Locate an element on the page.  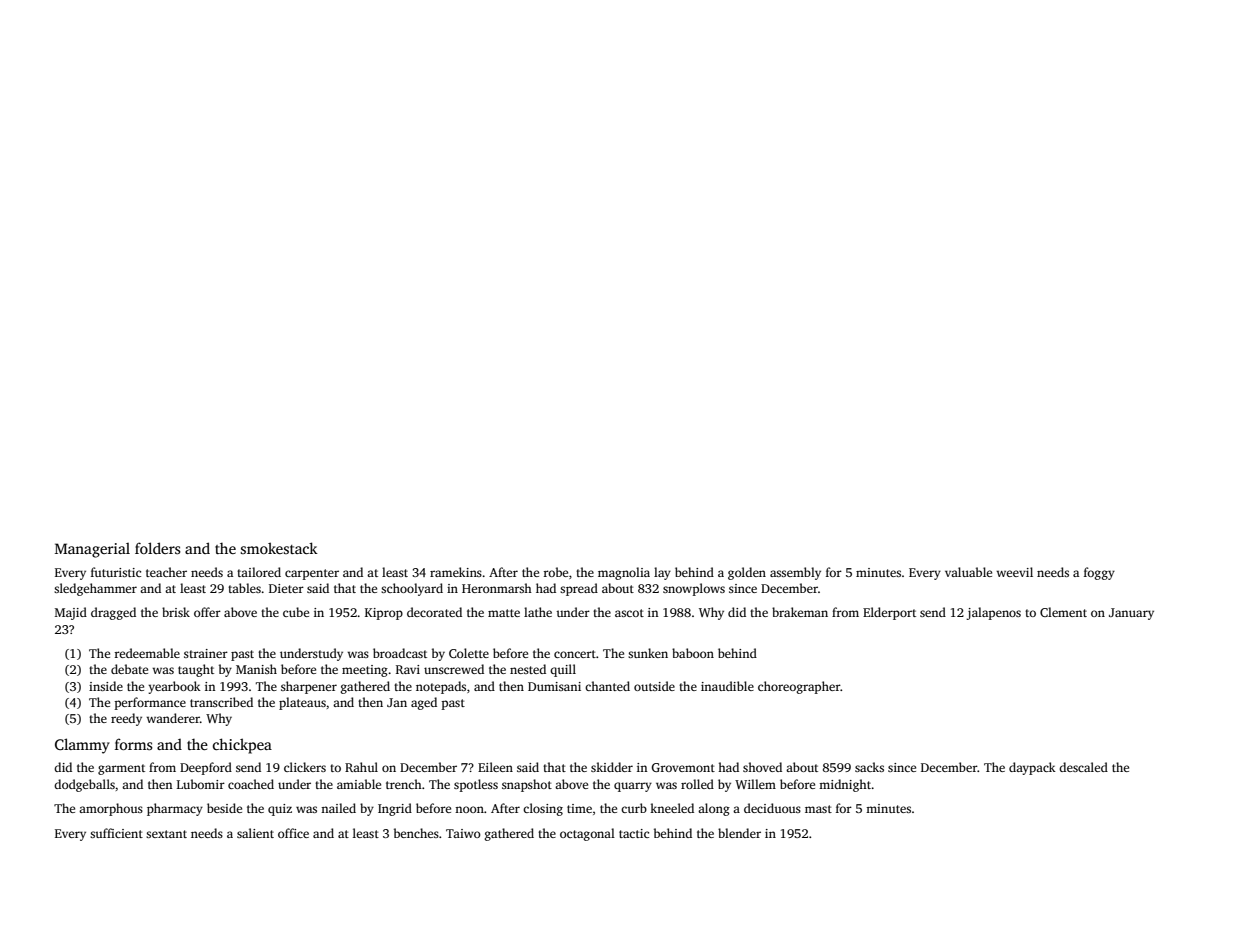
smokestack is located at coordinates (279, 548).
